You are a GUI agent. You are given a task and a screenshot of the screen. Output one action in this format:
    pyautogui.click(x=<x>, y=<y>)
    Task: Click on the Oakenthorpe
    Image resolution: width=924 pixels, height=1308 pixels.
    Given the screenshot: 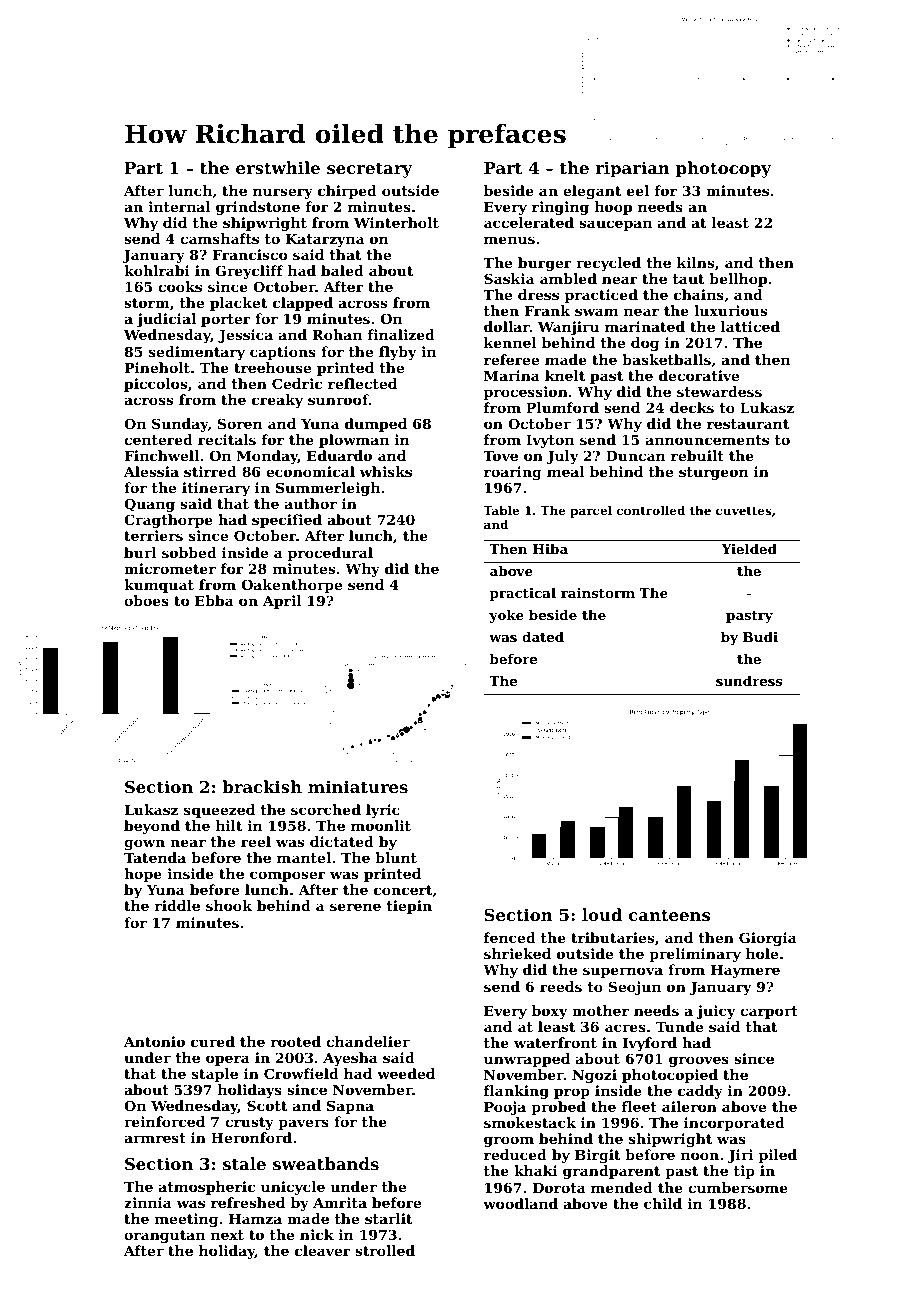 What is the action you would take?
    pyautogui.click(x=292, y=586)
